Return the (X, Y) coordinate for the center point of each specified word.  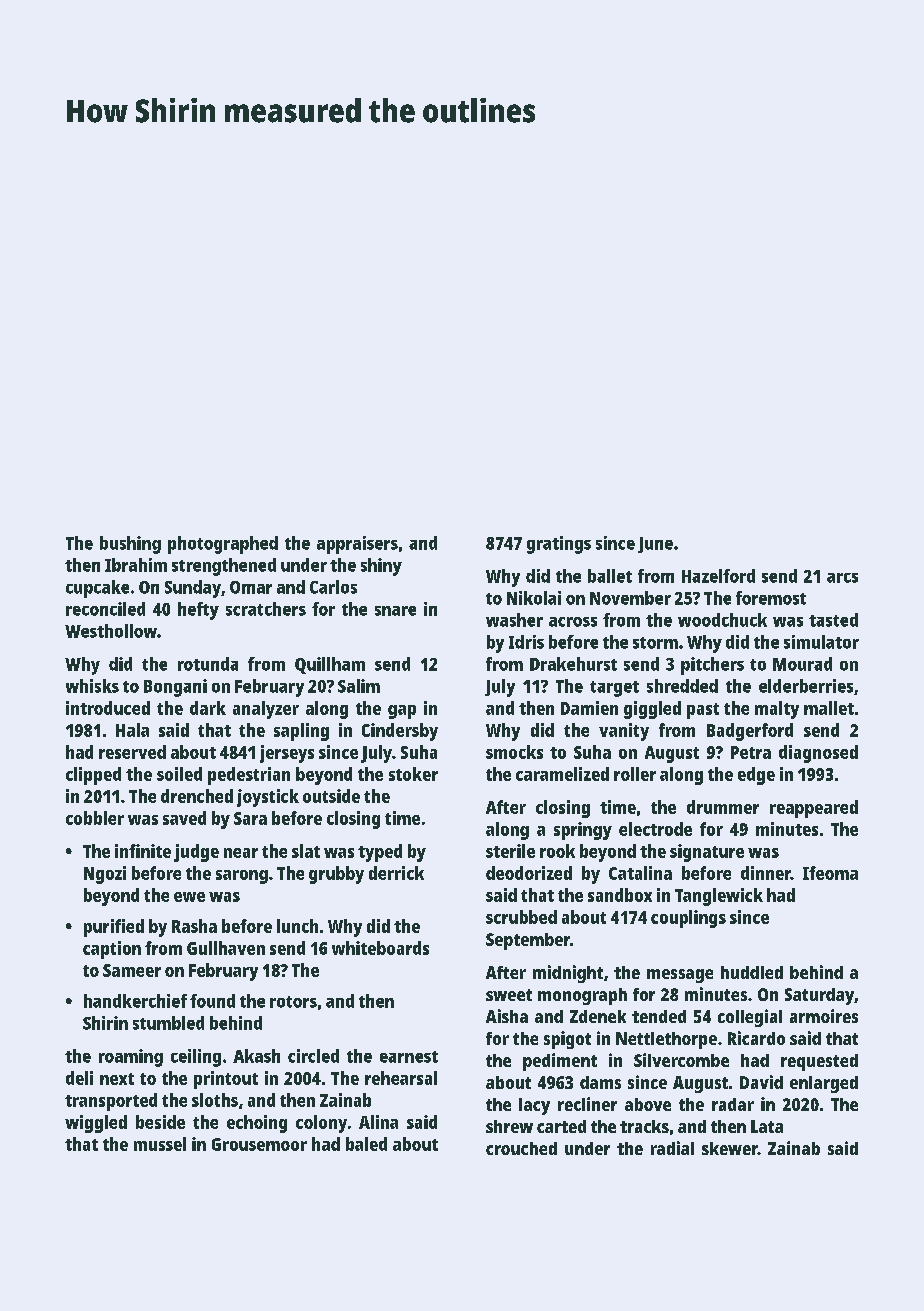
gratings (559, 545)
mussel (160, 1144)
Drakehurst (573, 664)
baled (366, 1144)
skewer (730, 1148)
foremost (771, 598)
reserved (132, 752)
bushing (130, 545)
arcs (842, 578)
